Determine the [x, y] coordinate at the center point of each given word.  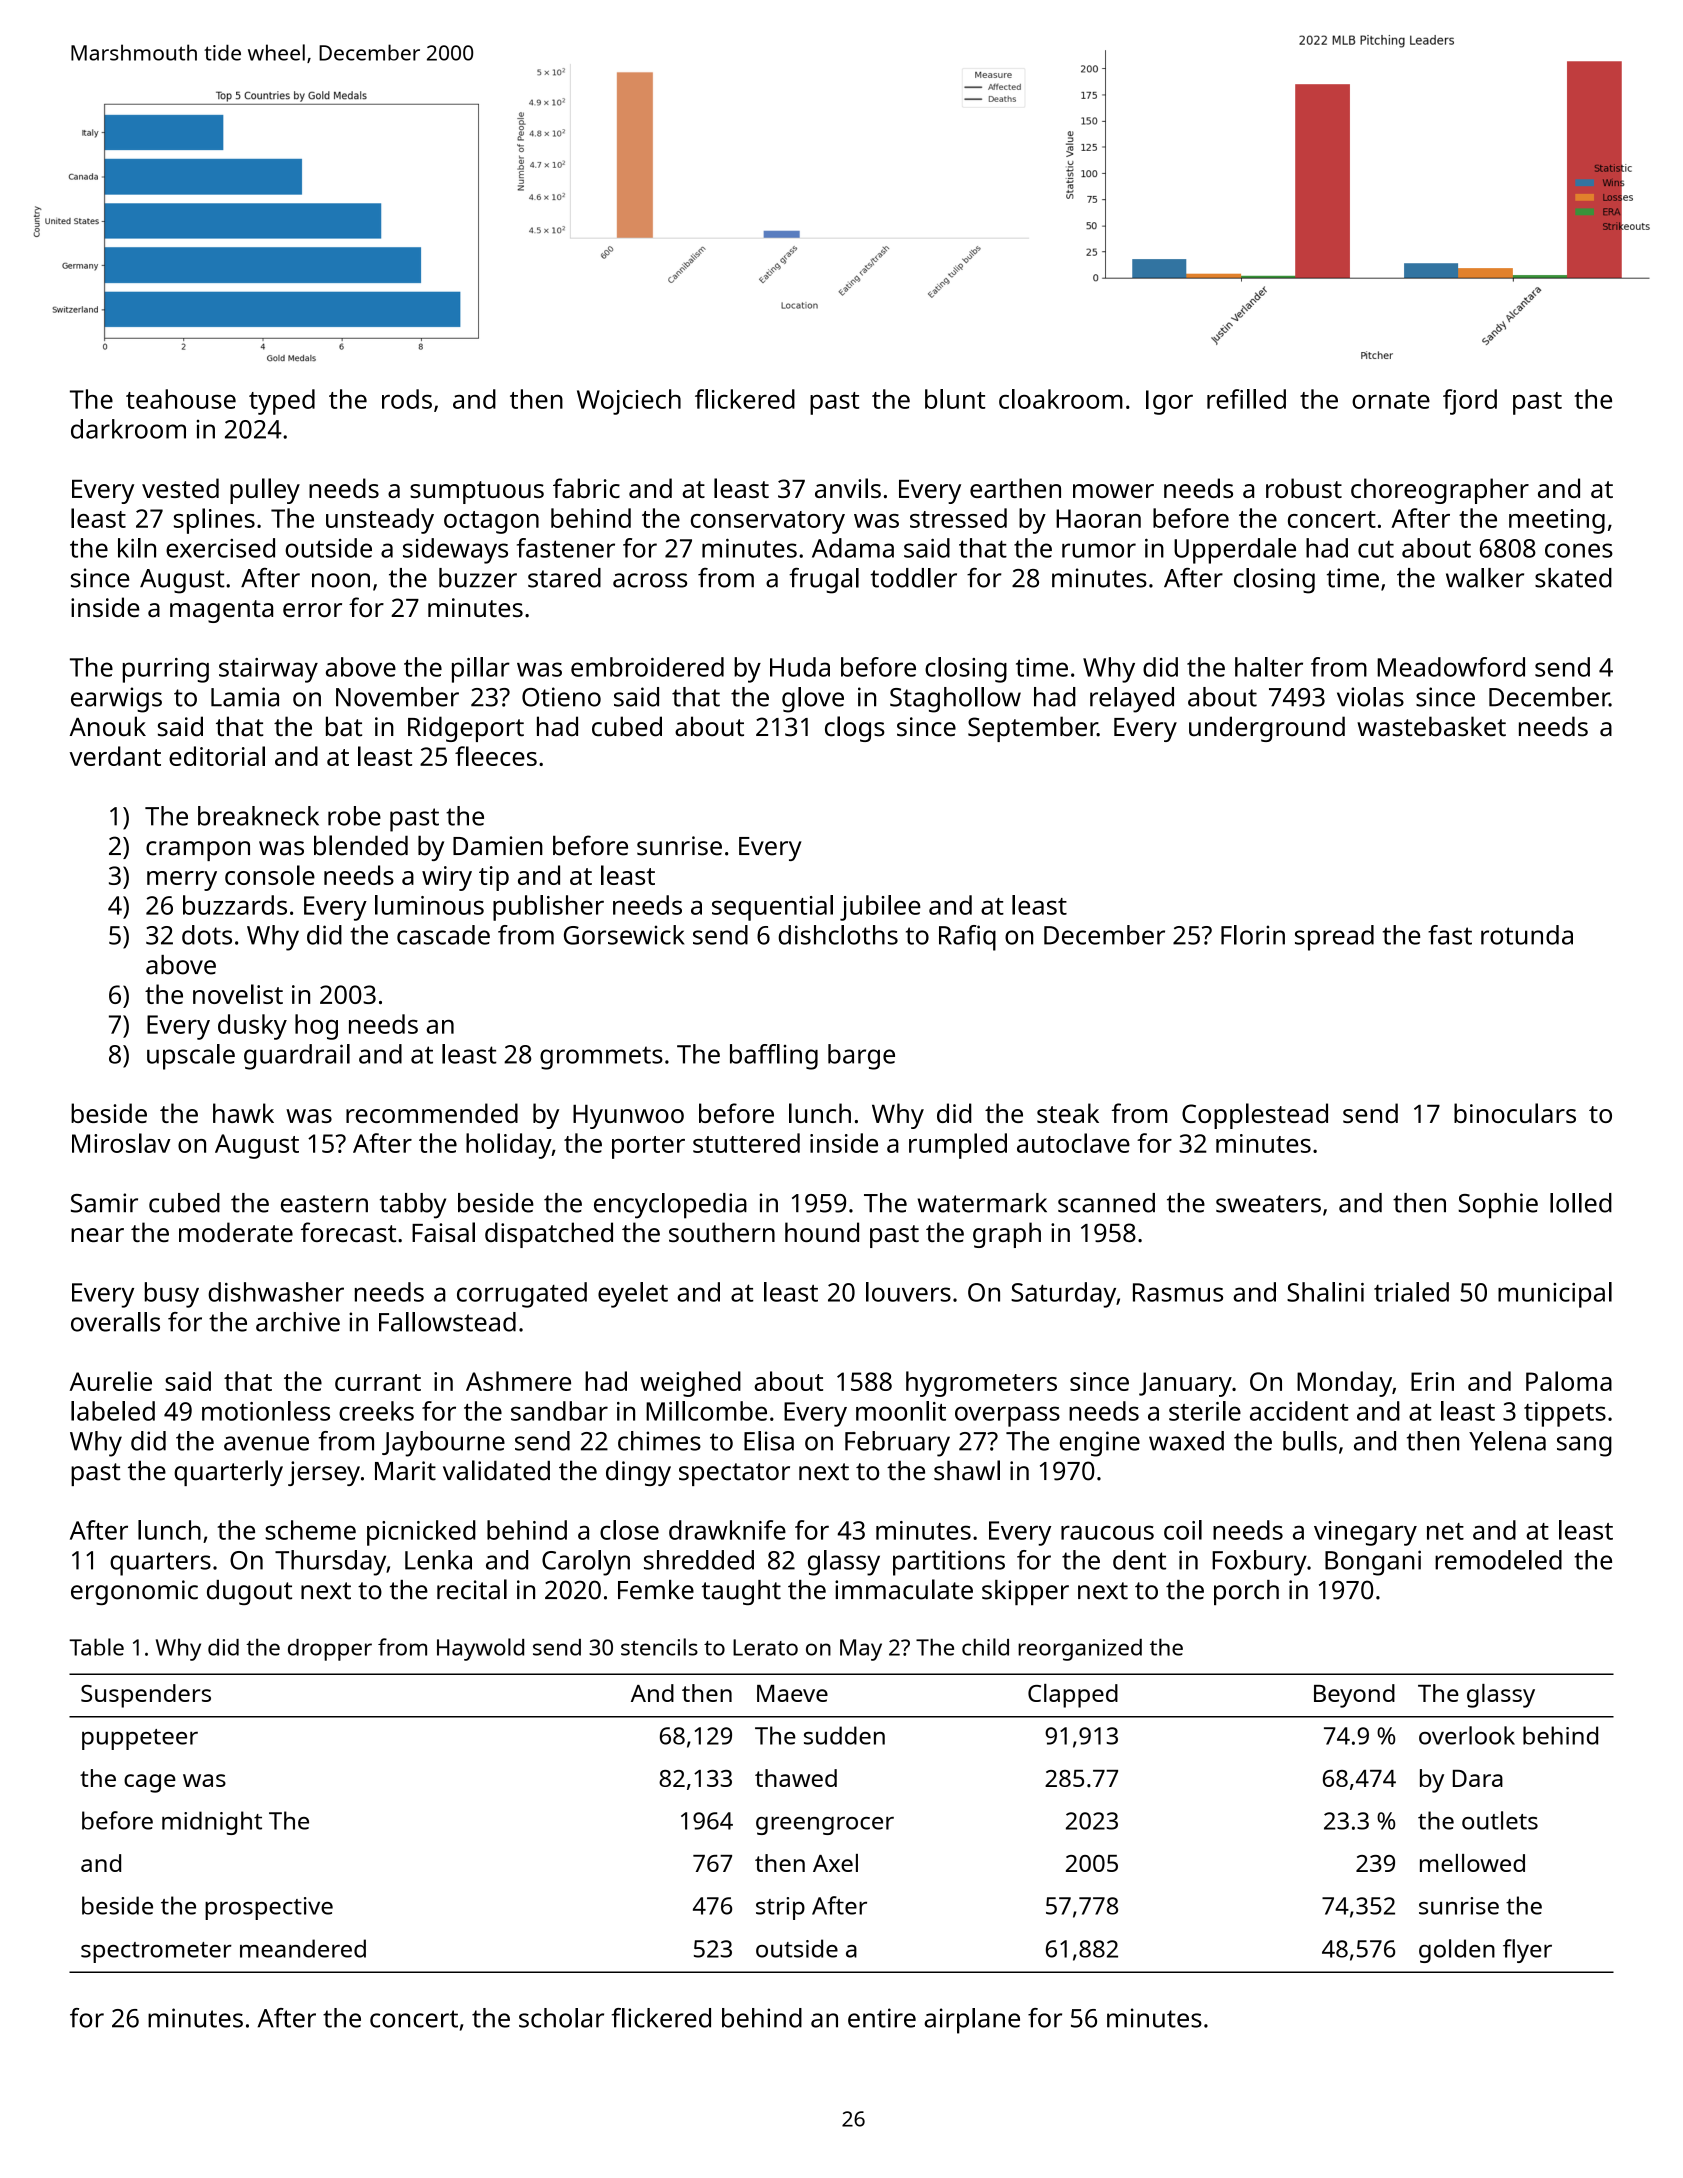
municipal [1555, 1295]
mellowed [1472, 1863]
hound [822, 1232]
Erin [1432, 1381]
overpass [1007, 1416]
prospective [269, 1908]
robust [1304, 488]
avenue [266, 1443]
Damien [498, 846]
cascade [443, 935]
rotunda [1527, 935]
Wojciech [629, 402]
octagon [491, 522]
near [97, 1235]
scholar [561, 2018]
